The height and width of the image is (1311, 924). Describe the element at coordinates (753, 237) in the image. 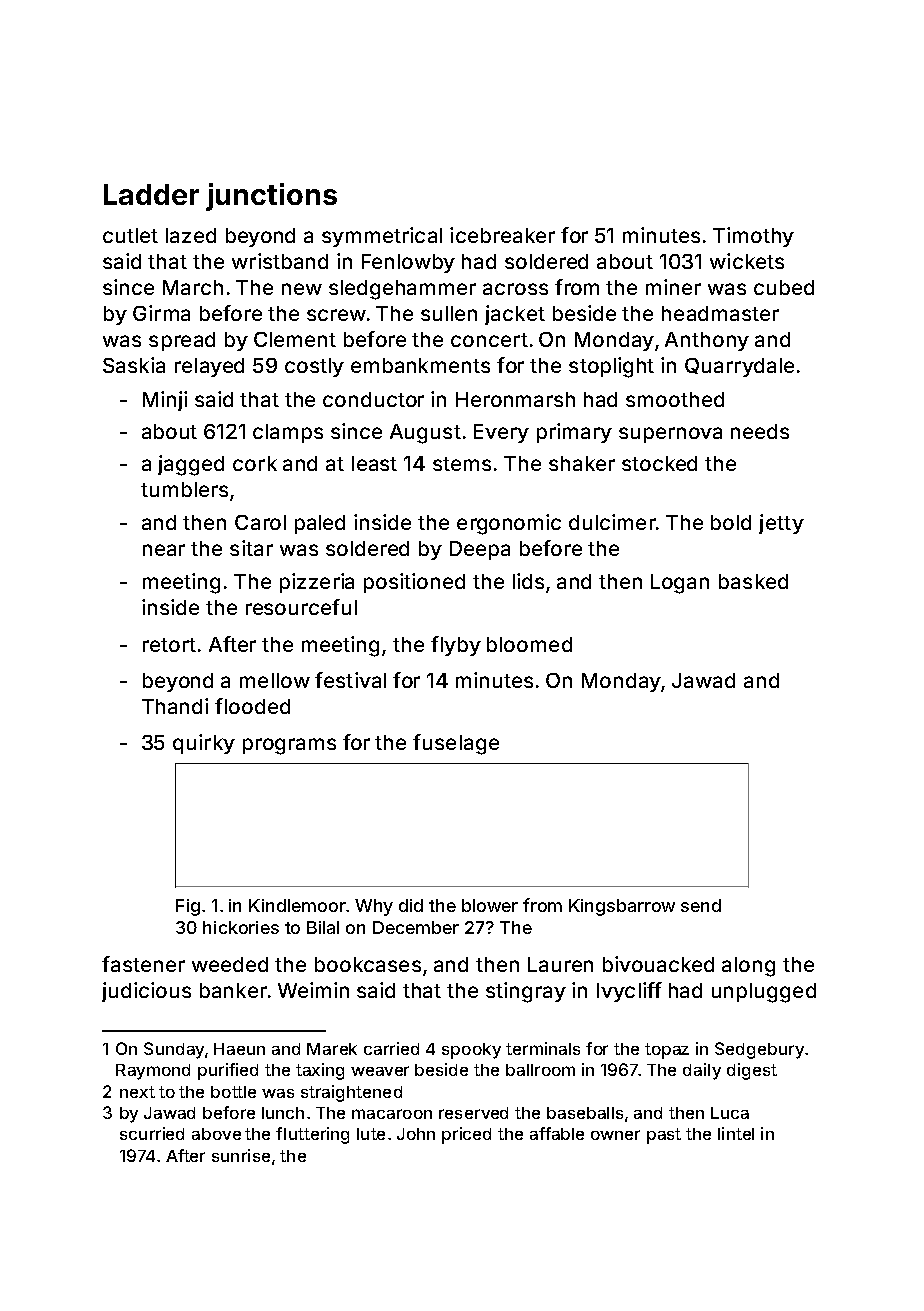

I see `Timothy` at that location.
